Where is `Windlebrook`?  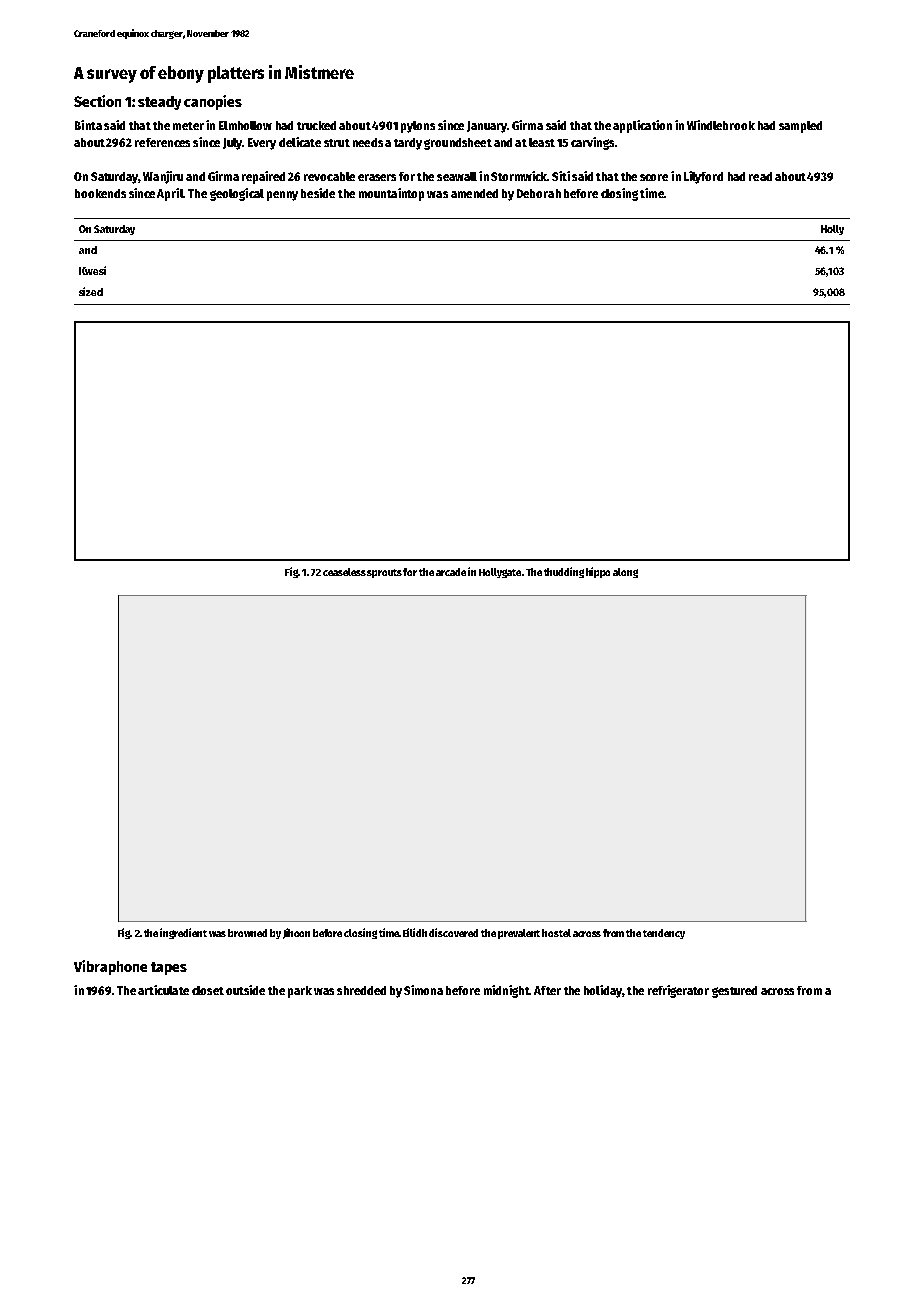 Windlebrook is located at coordinates (721, 125).
